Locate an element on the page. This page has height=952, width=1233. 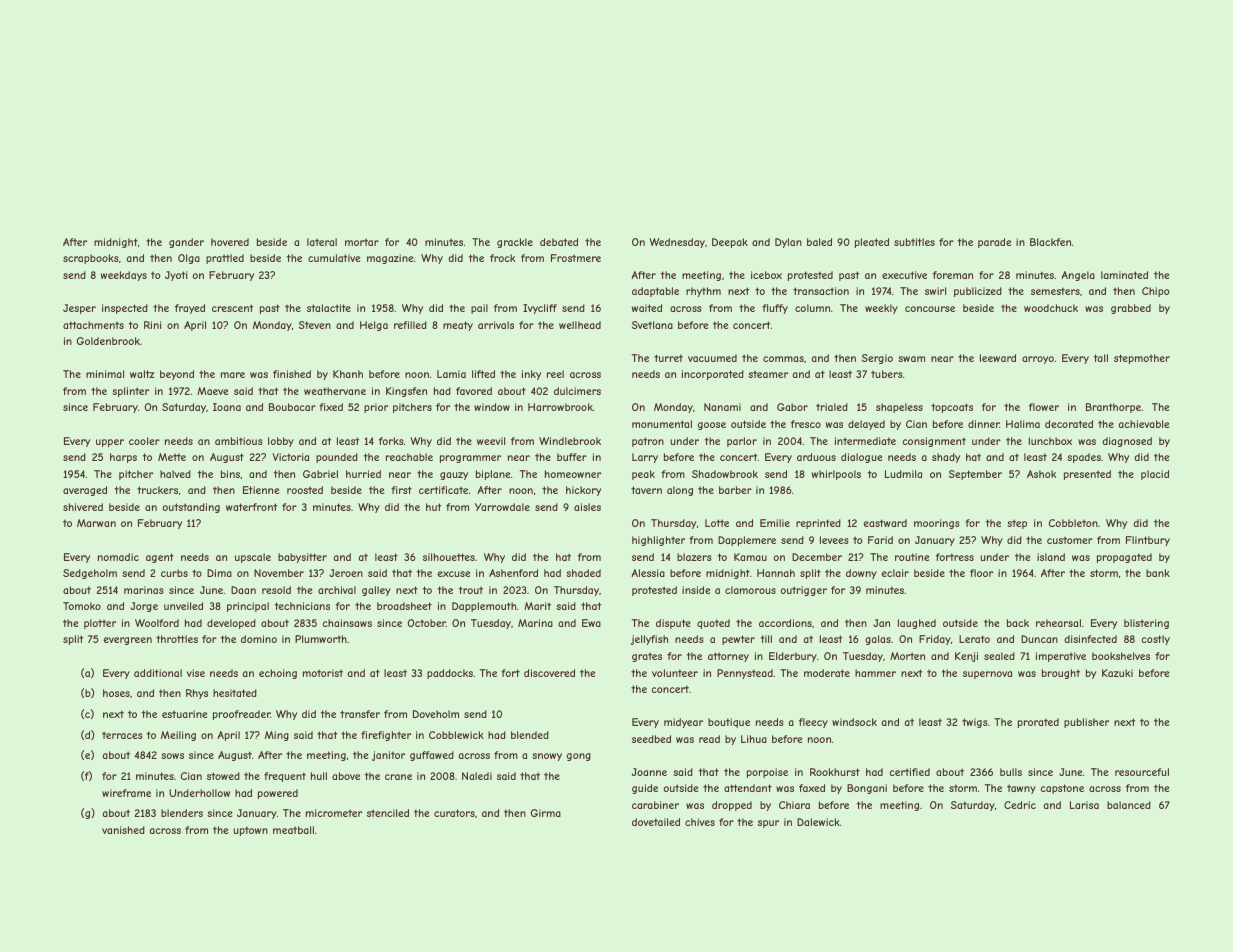
Sedgeholm is located at coordinates (90, 574).
